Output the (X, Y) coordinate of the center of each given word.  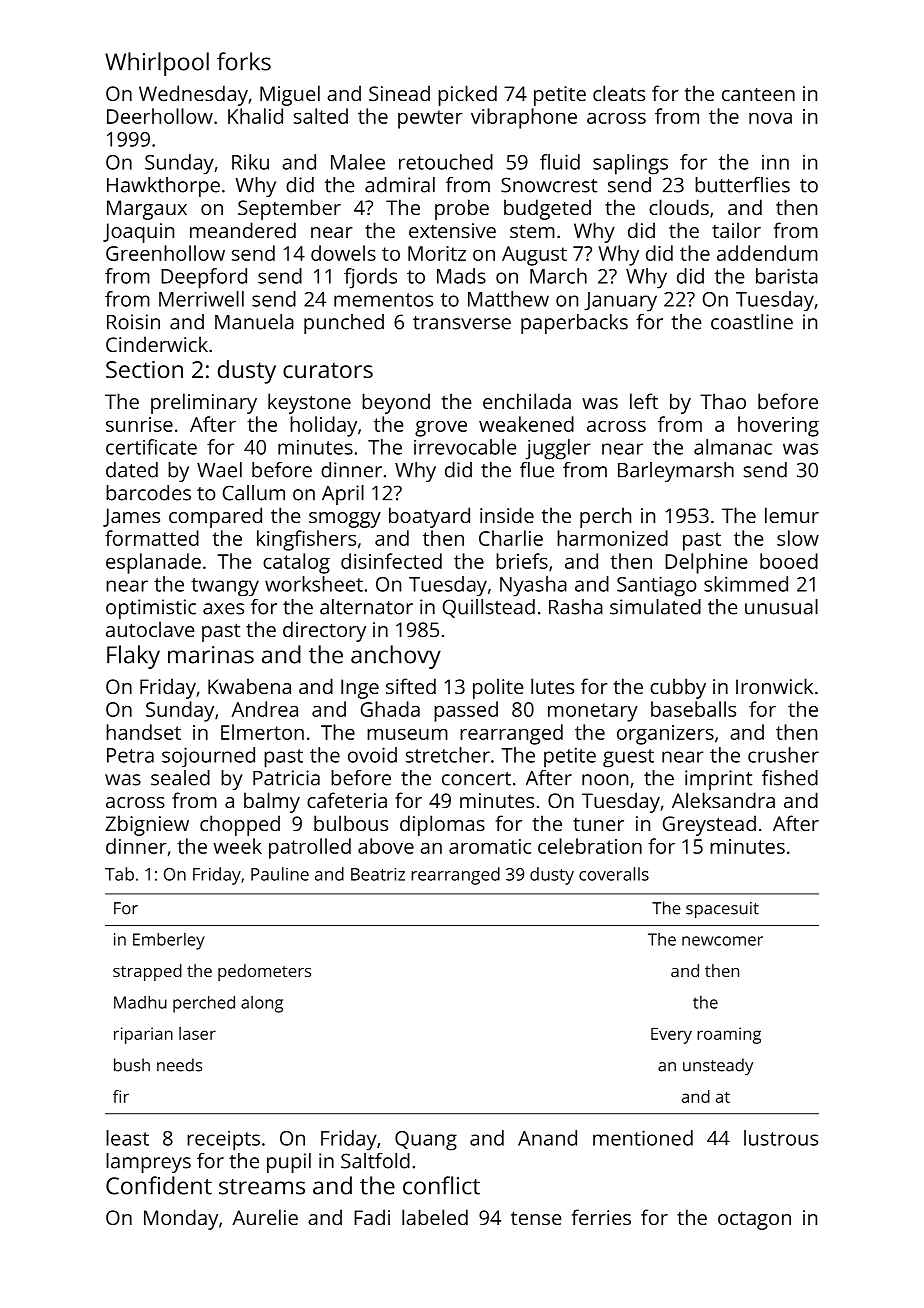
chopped (240, 825)
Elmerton (262, 732)
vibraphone (524, 118)
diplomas (442, 825)
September (289, 209)
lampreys (148, 1163)
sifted (411, 686)
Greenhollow (165, 253)
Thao (723, 401)
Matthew (508, 299)
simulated (655, 607)
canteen (758, 94)
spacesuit (722, 910)
